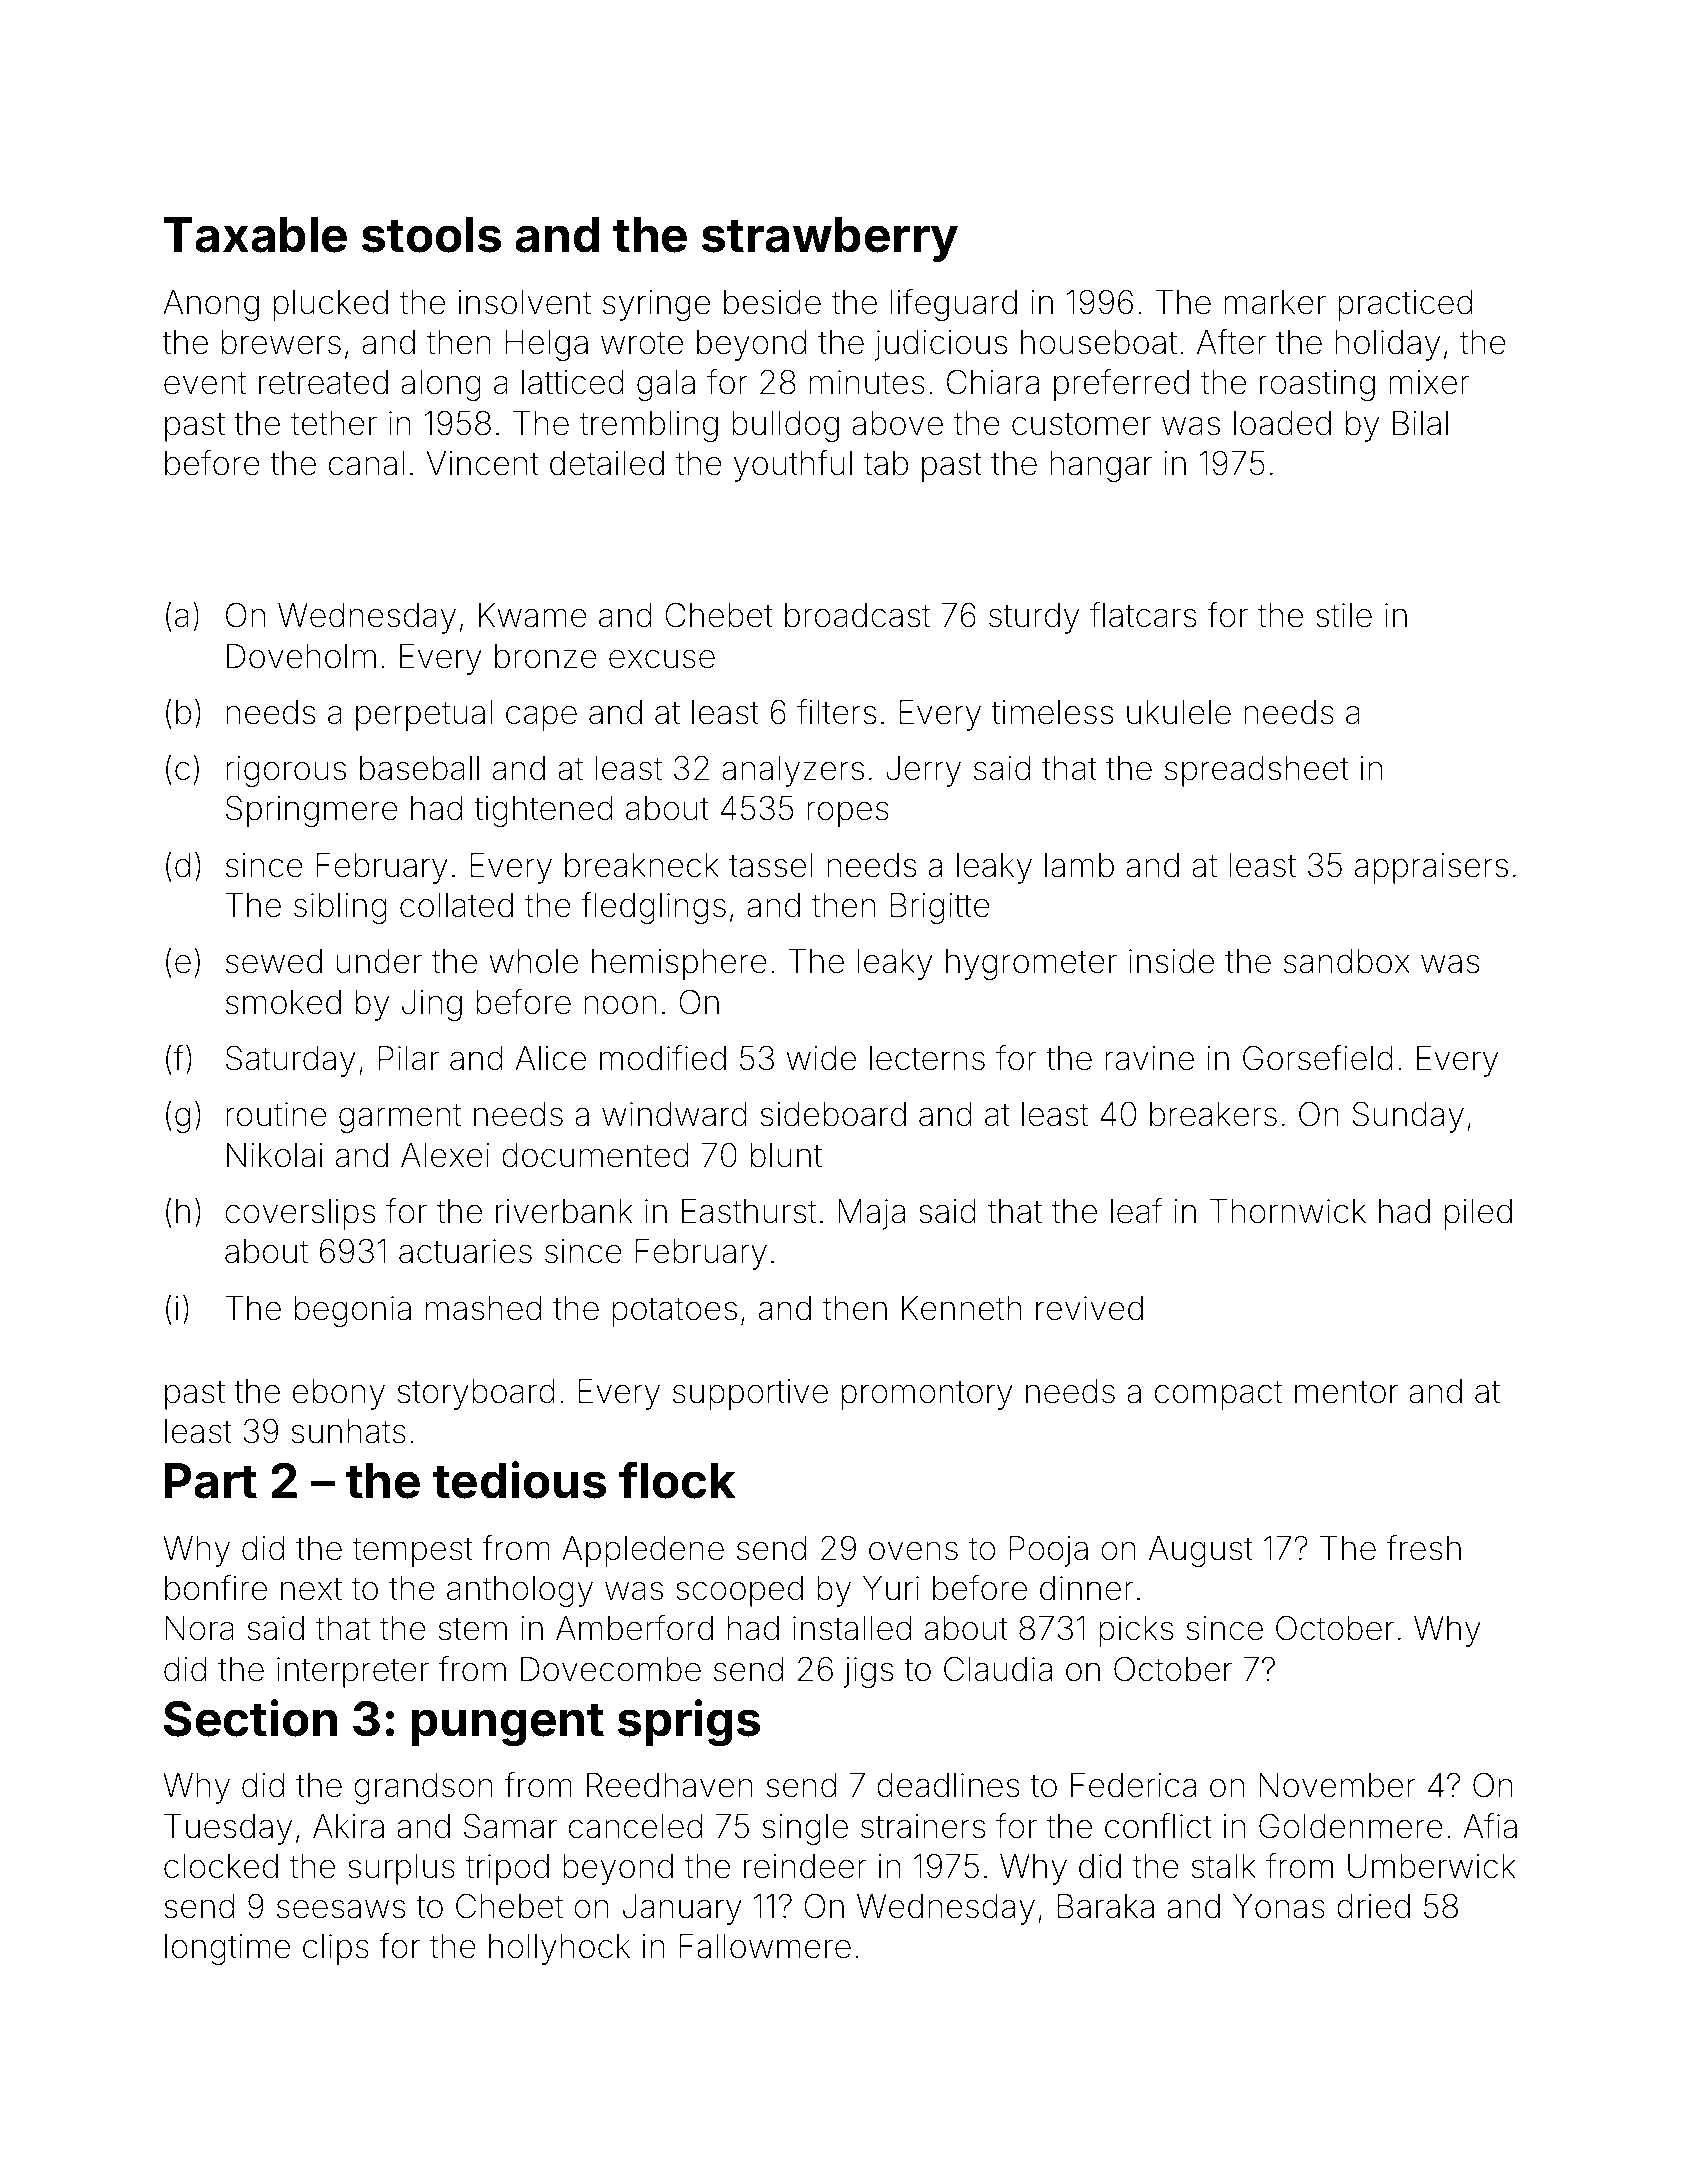 The width and height of the document is (1683, 2178). I want to click on whole, so click(533, 961).
